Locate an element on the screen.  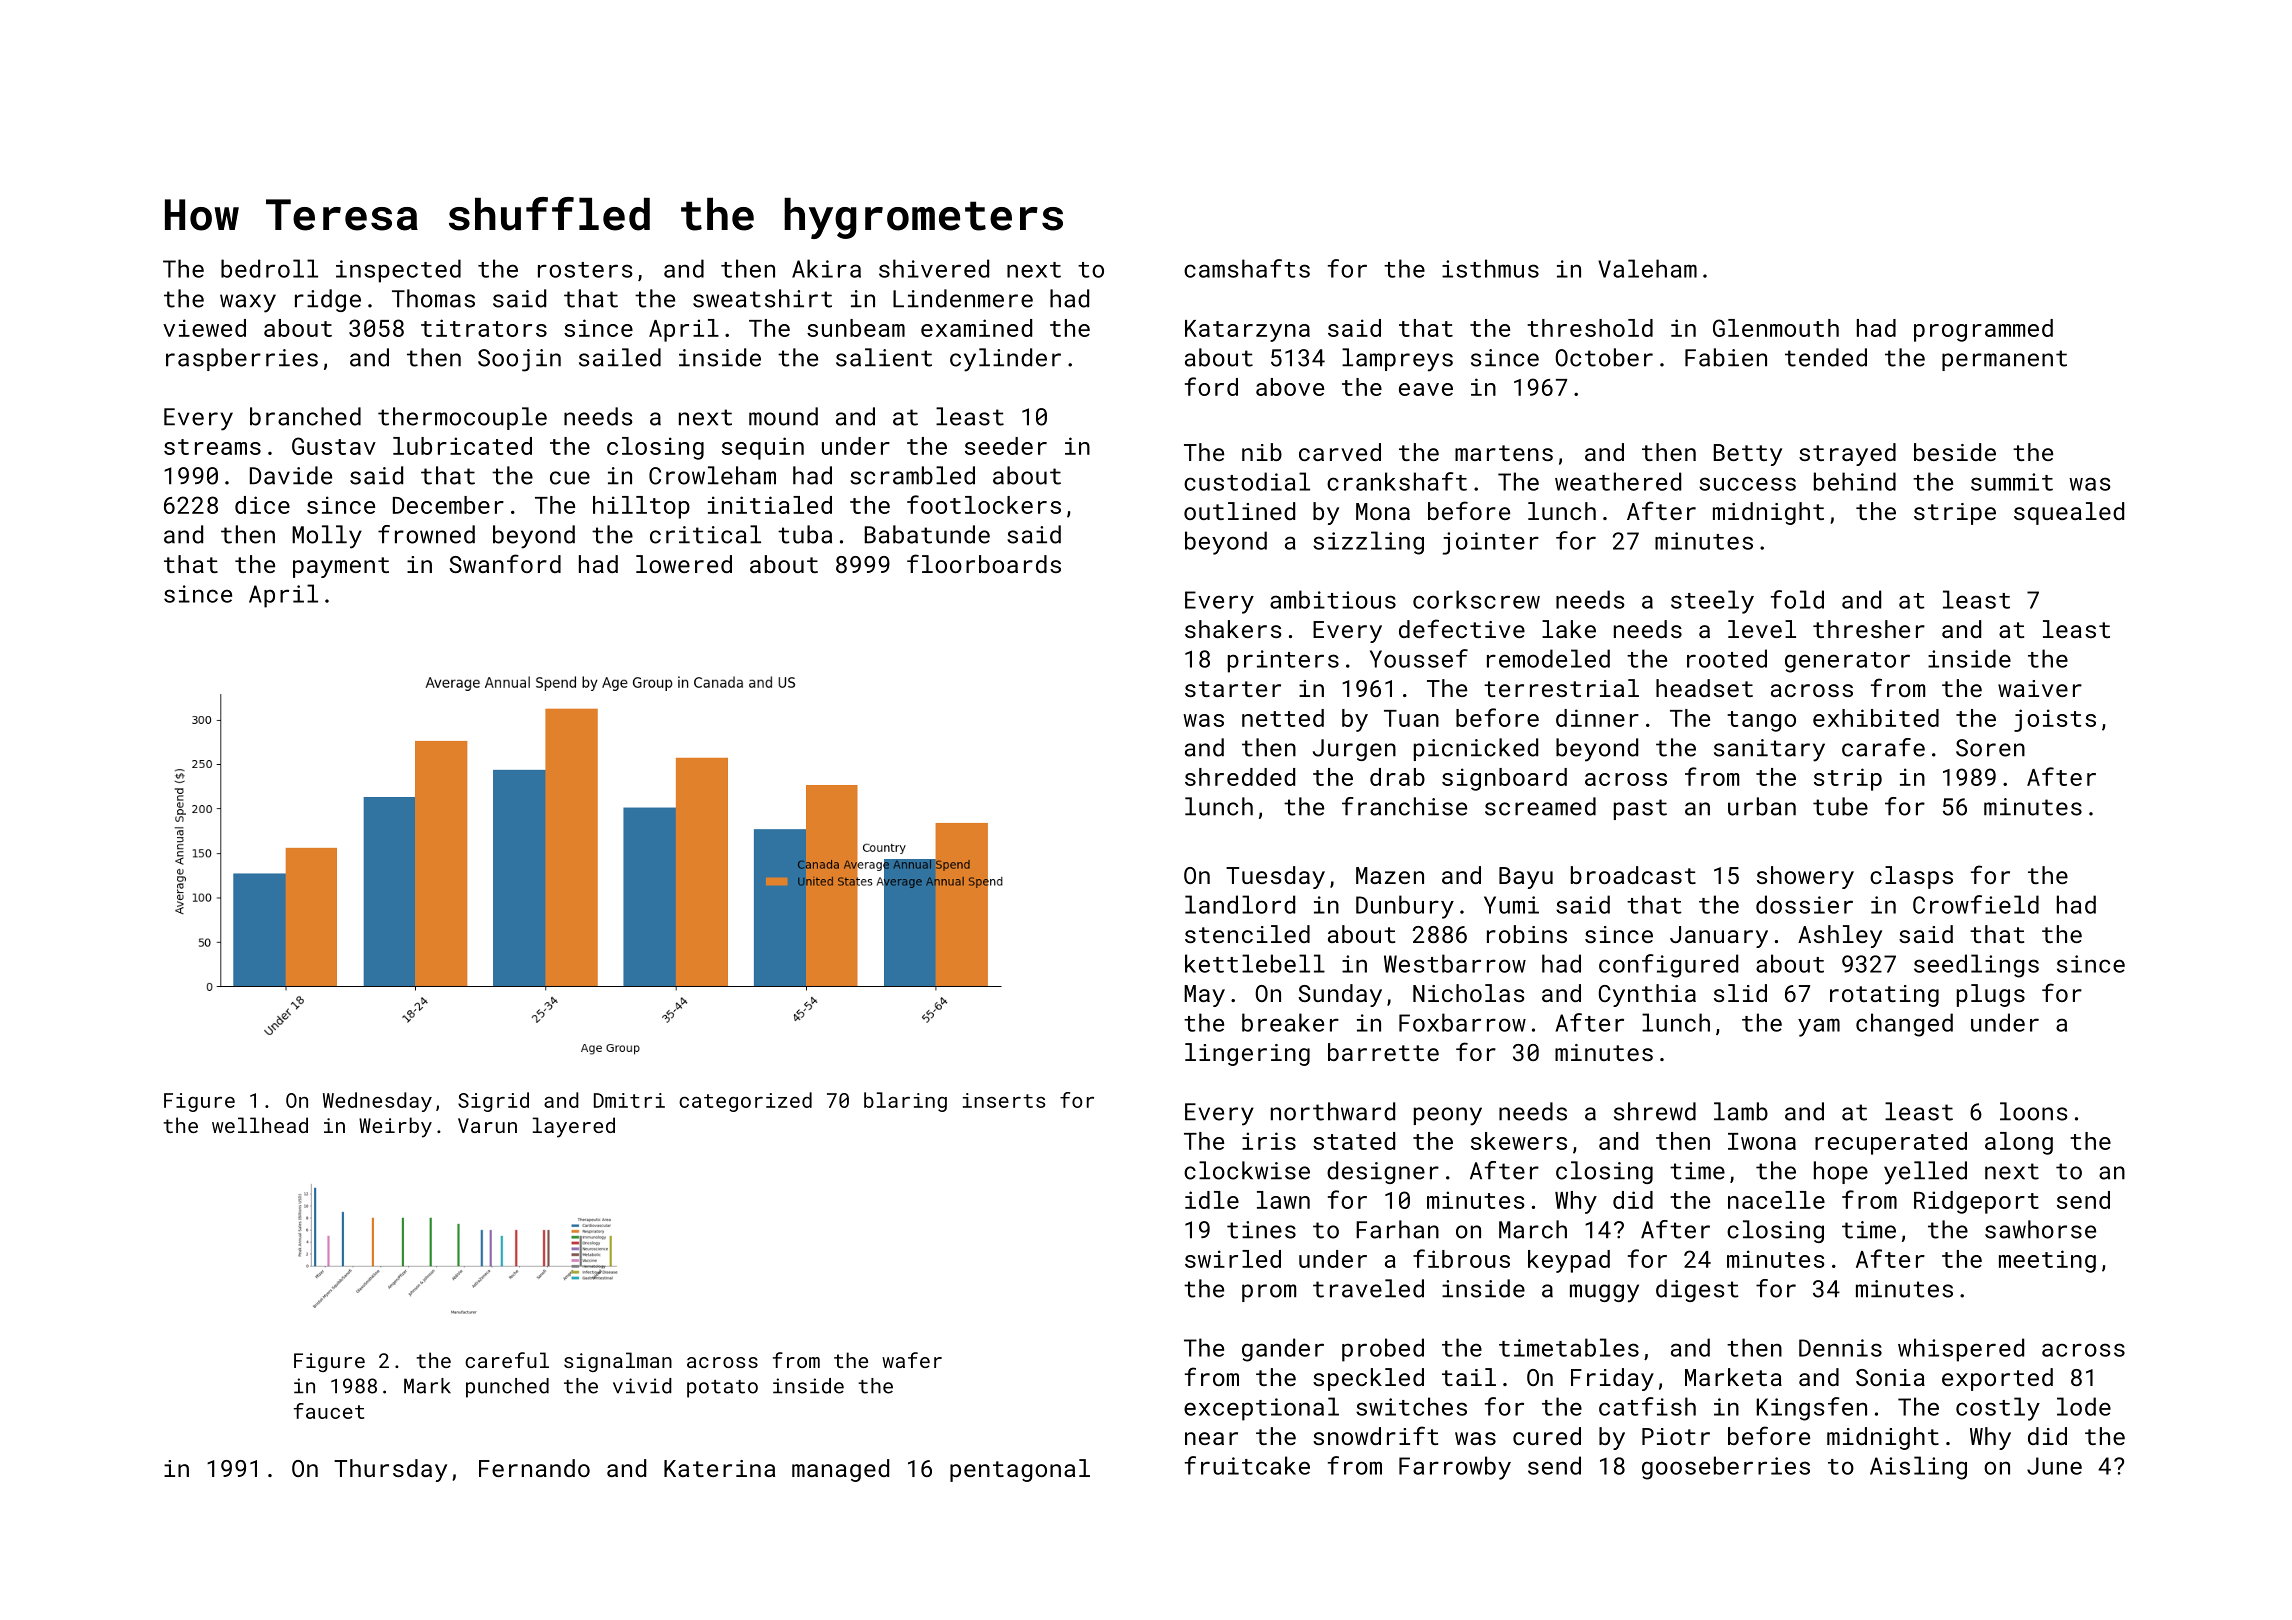
meeting is located at coordinates (2047, 1261).
